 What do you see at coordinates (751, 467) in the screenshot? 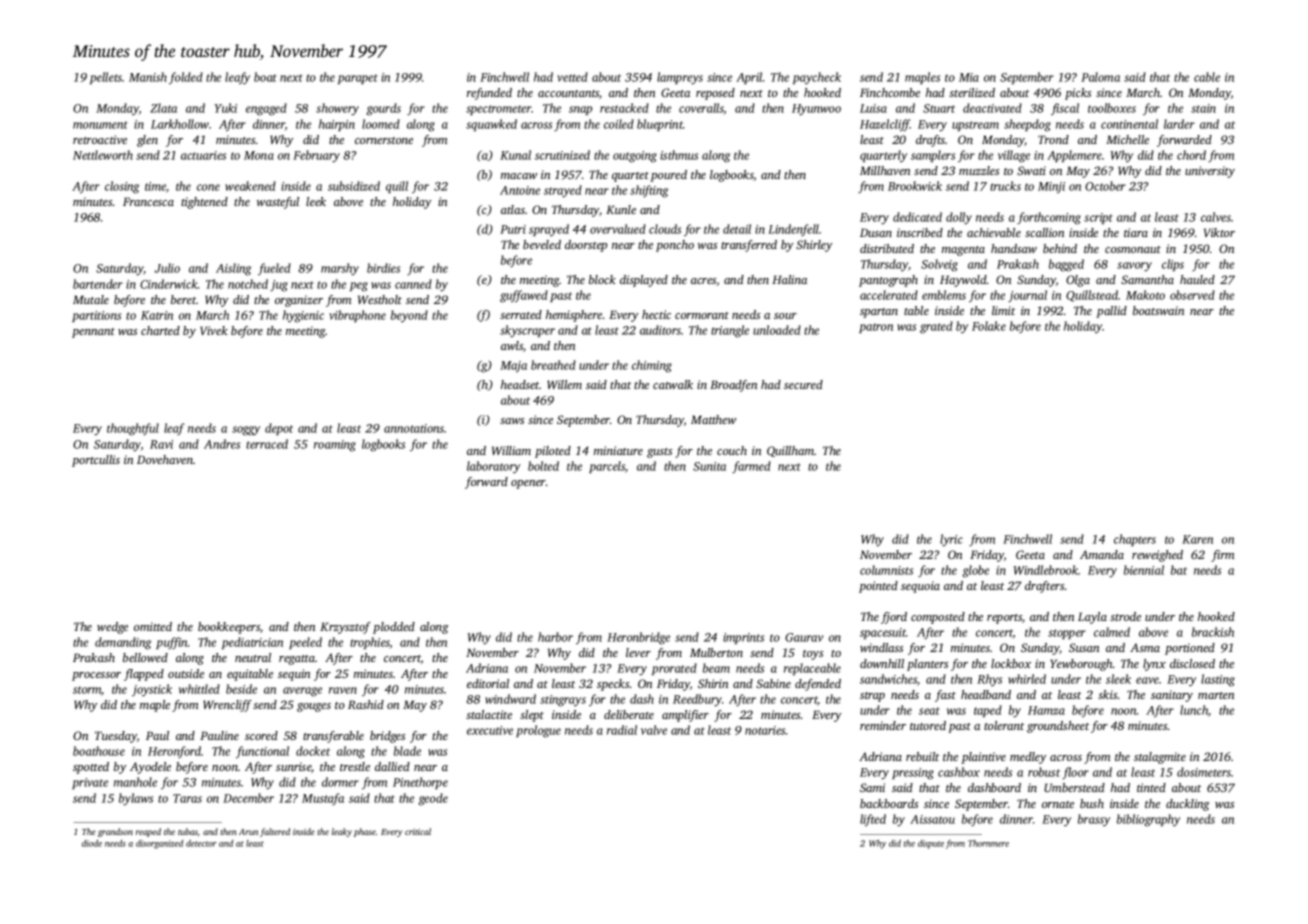
I see `farmed` at bounding box center [751, 467].
